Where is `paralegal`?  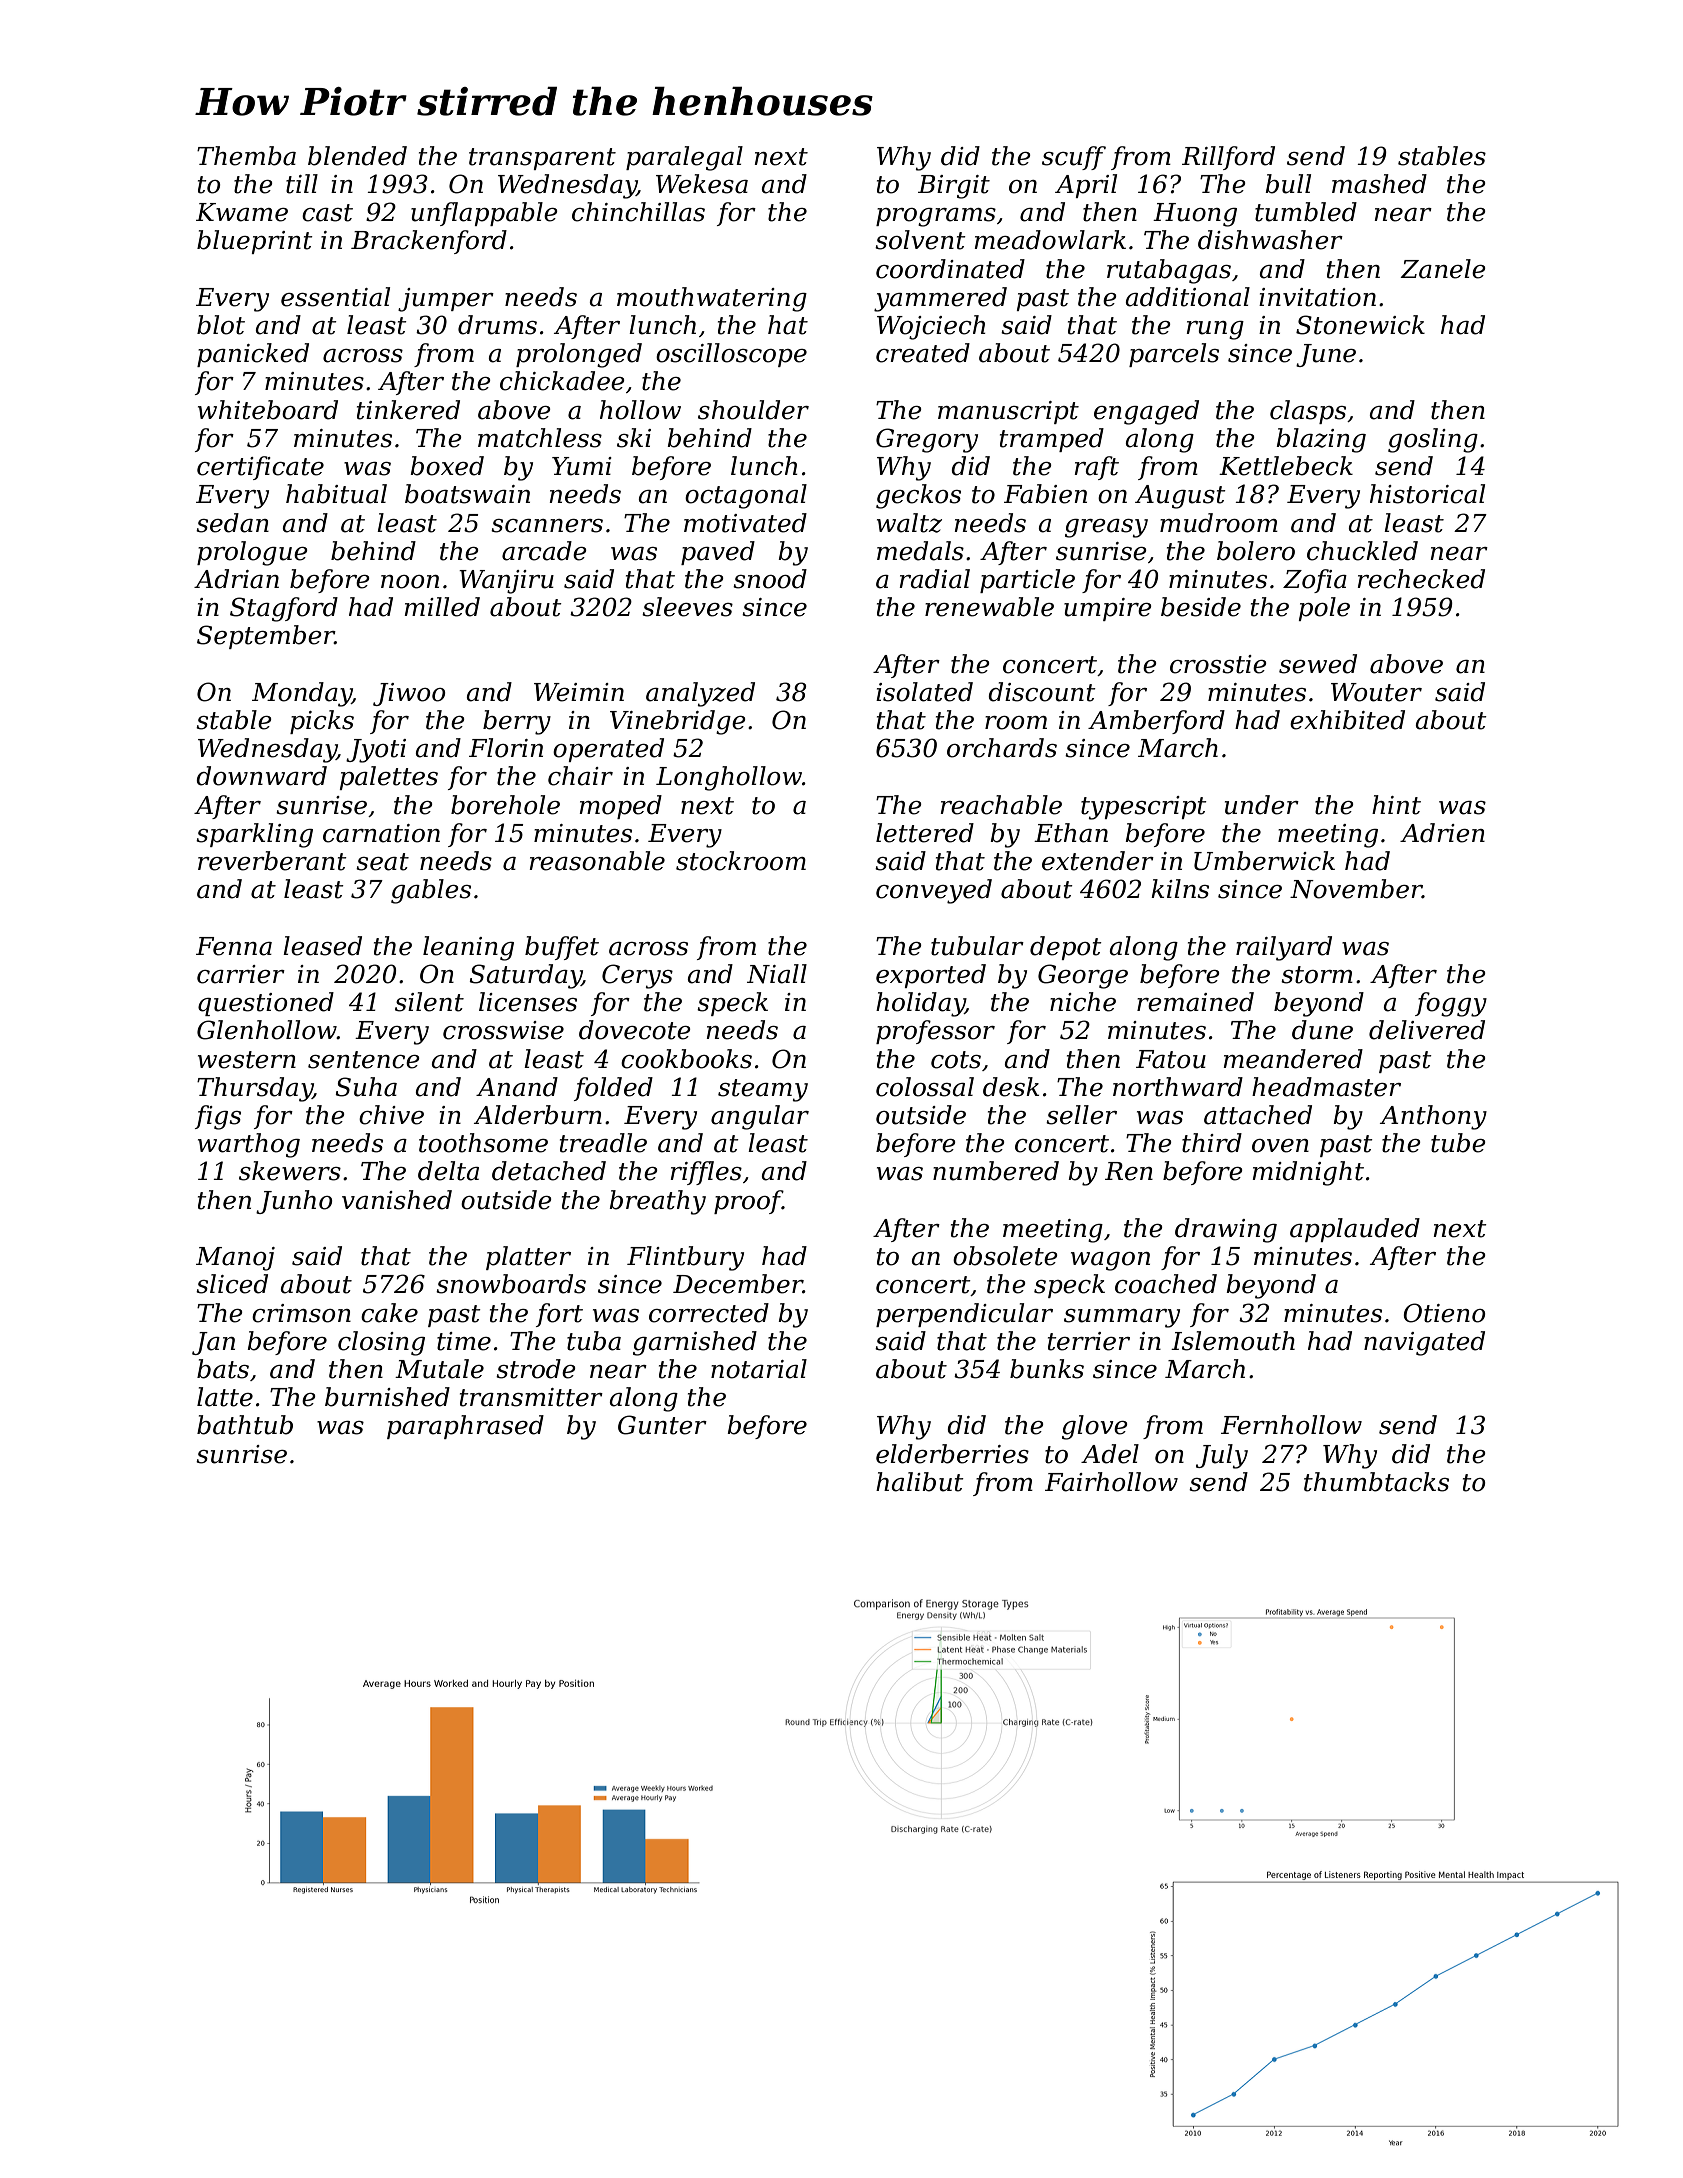 paralegal is located at coordinates (684, 158).
